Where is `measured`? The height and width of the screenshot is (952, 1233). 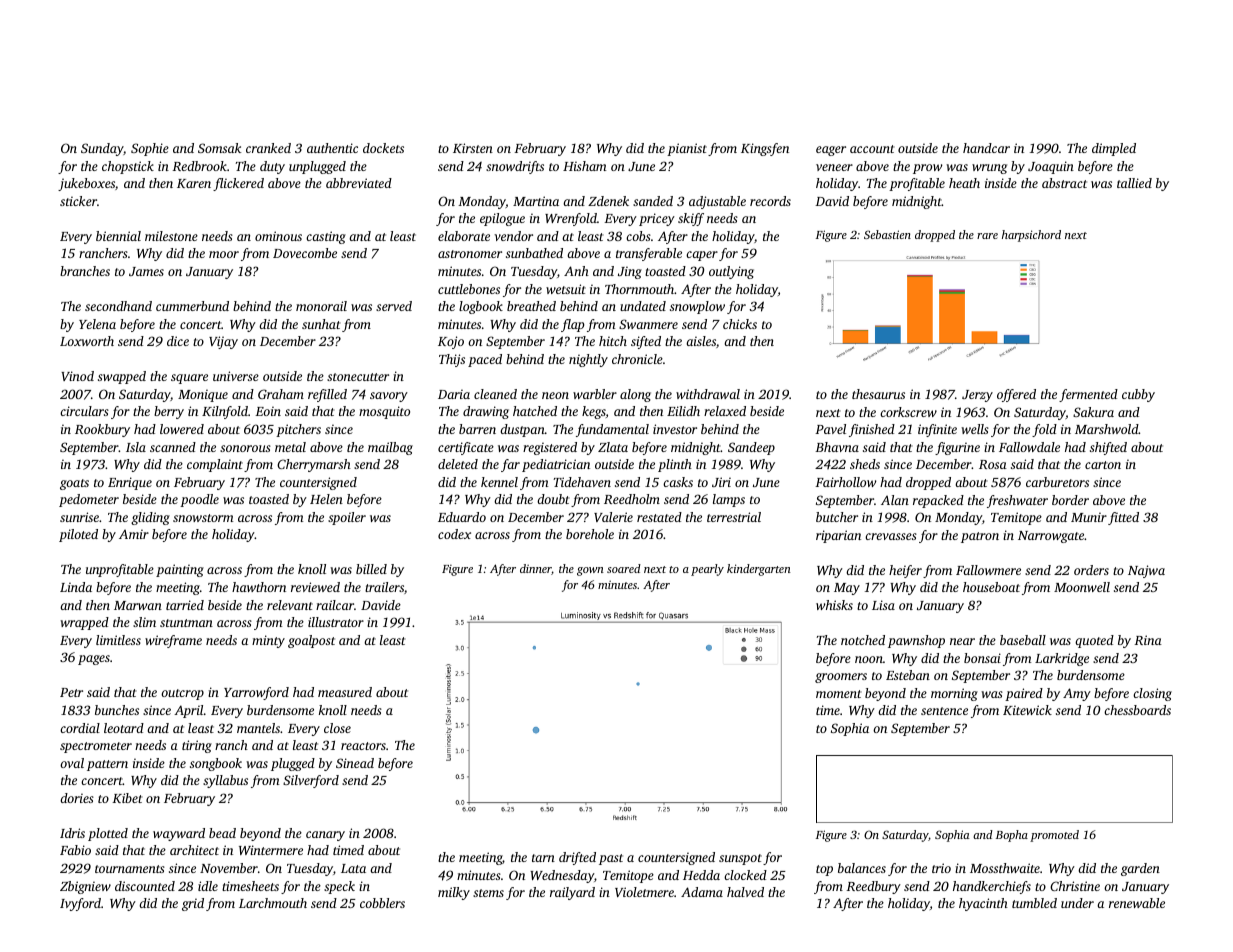 measured is located at coordinates (345, 692).
